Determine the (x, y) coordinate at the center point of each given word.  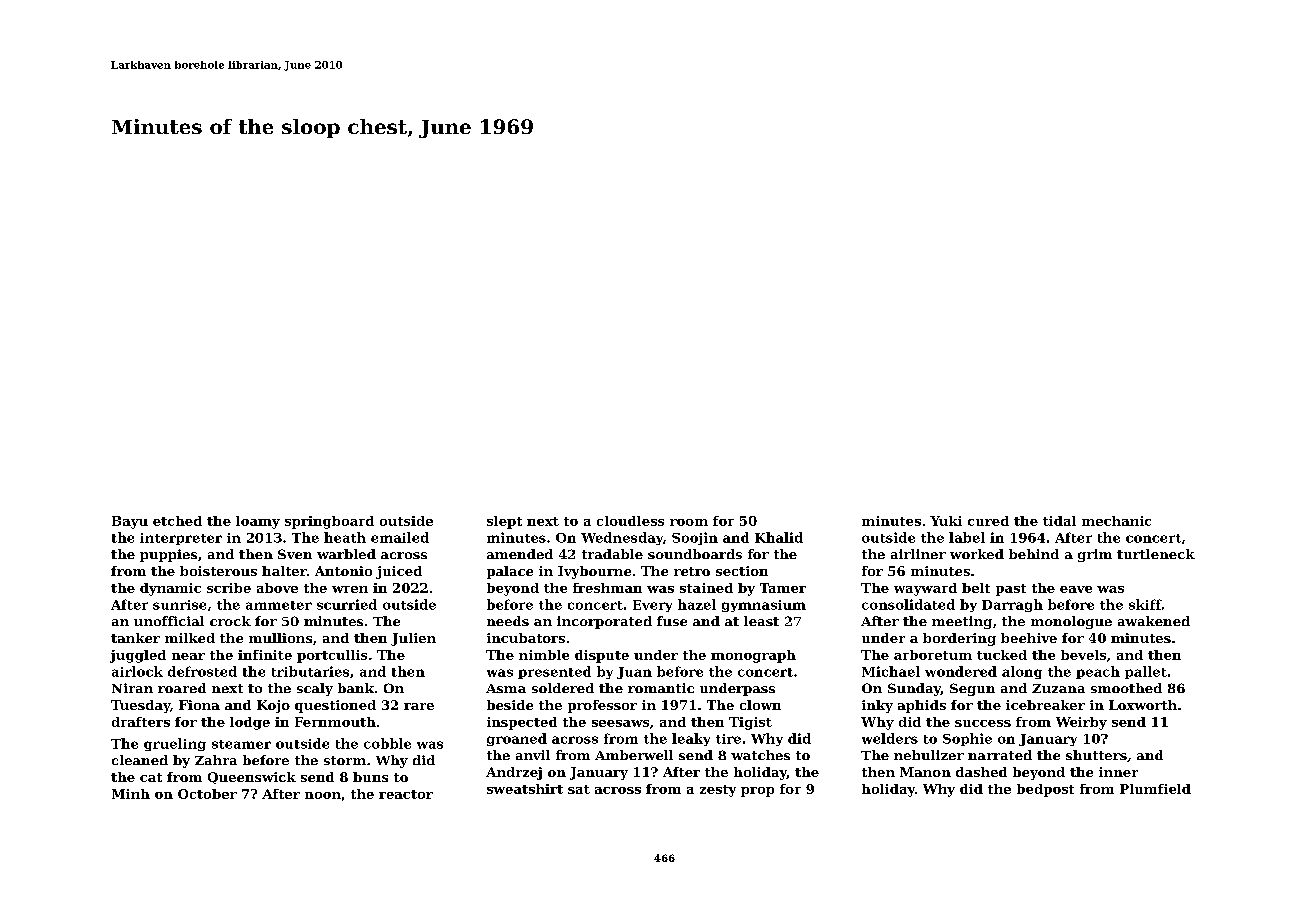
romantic (661, 688)
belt (976, 588)
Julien (413, 639)
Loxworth (1143, 705)
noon (323, 795)
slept (504, 522)
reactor (406, 794)
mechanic (1116, 521)
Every (652, 606)
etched (177, 521)
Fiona (199, 705)
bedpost (1045, 790)
